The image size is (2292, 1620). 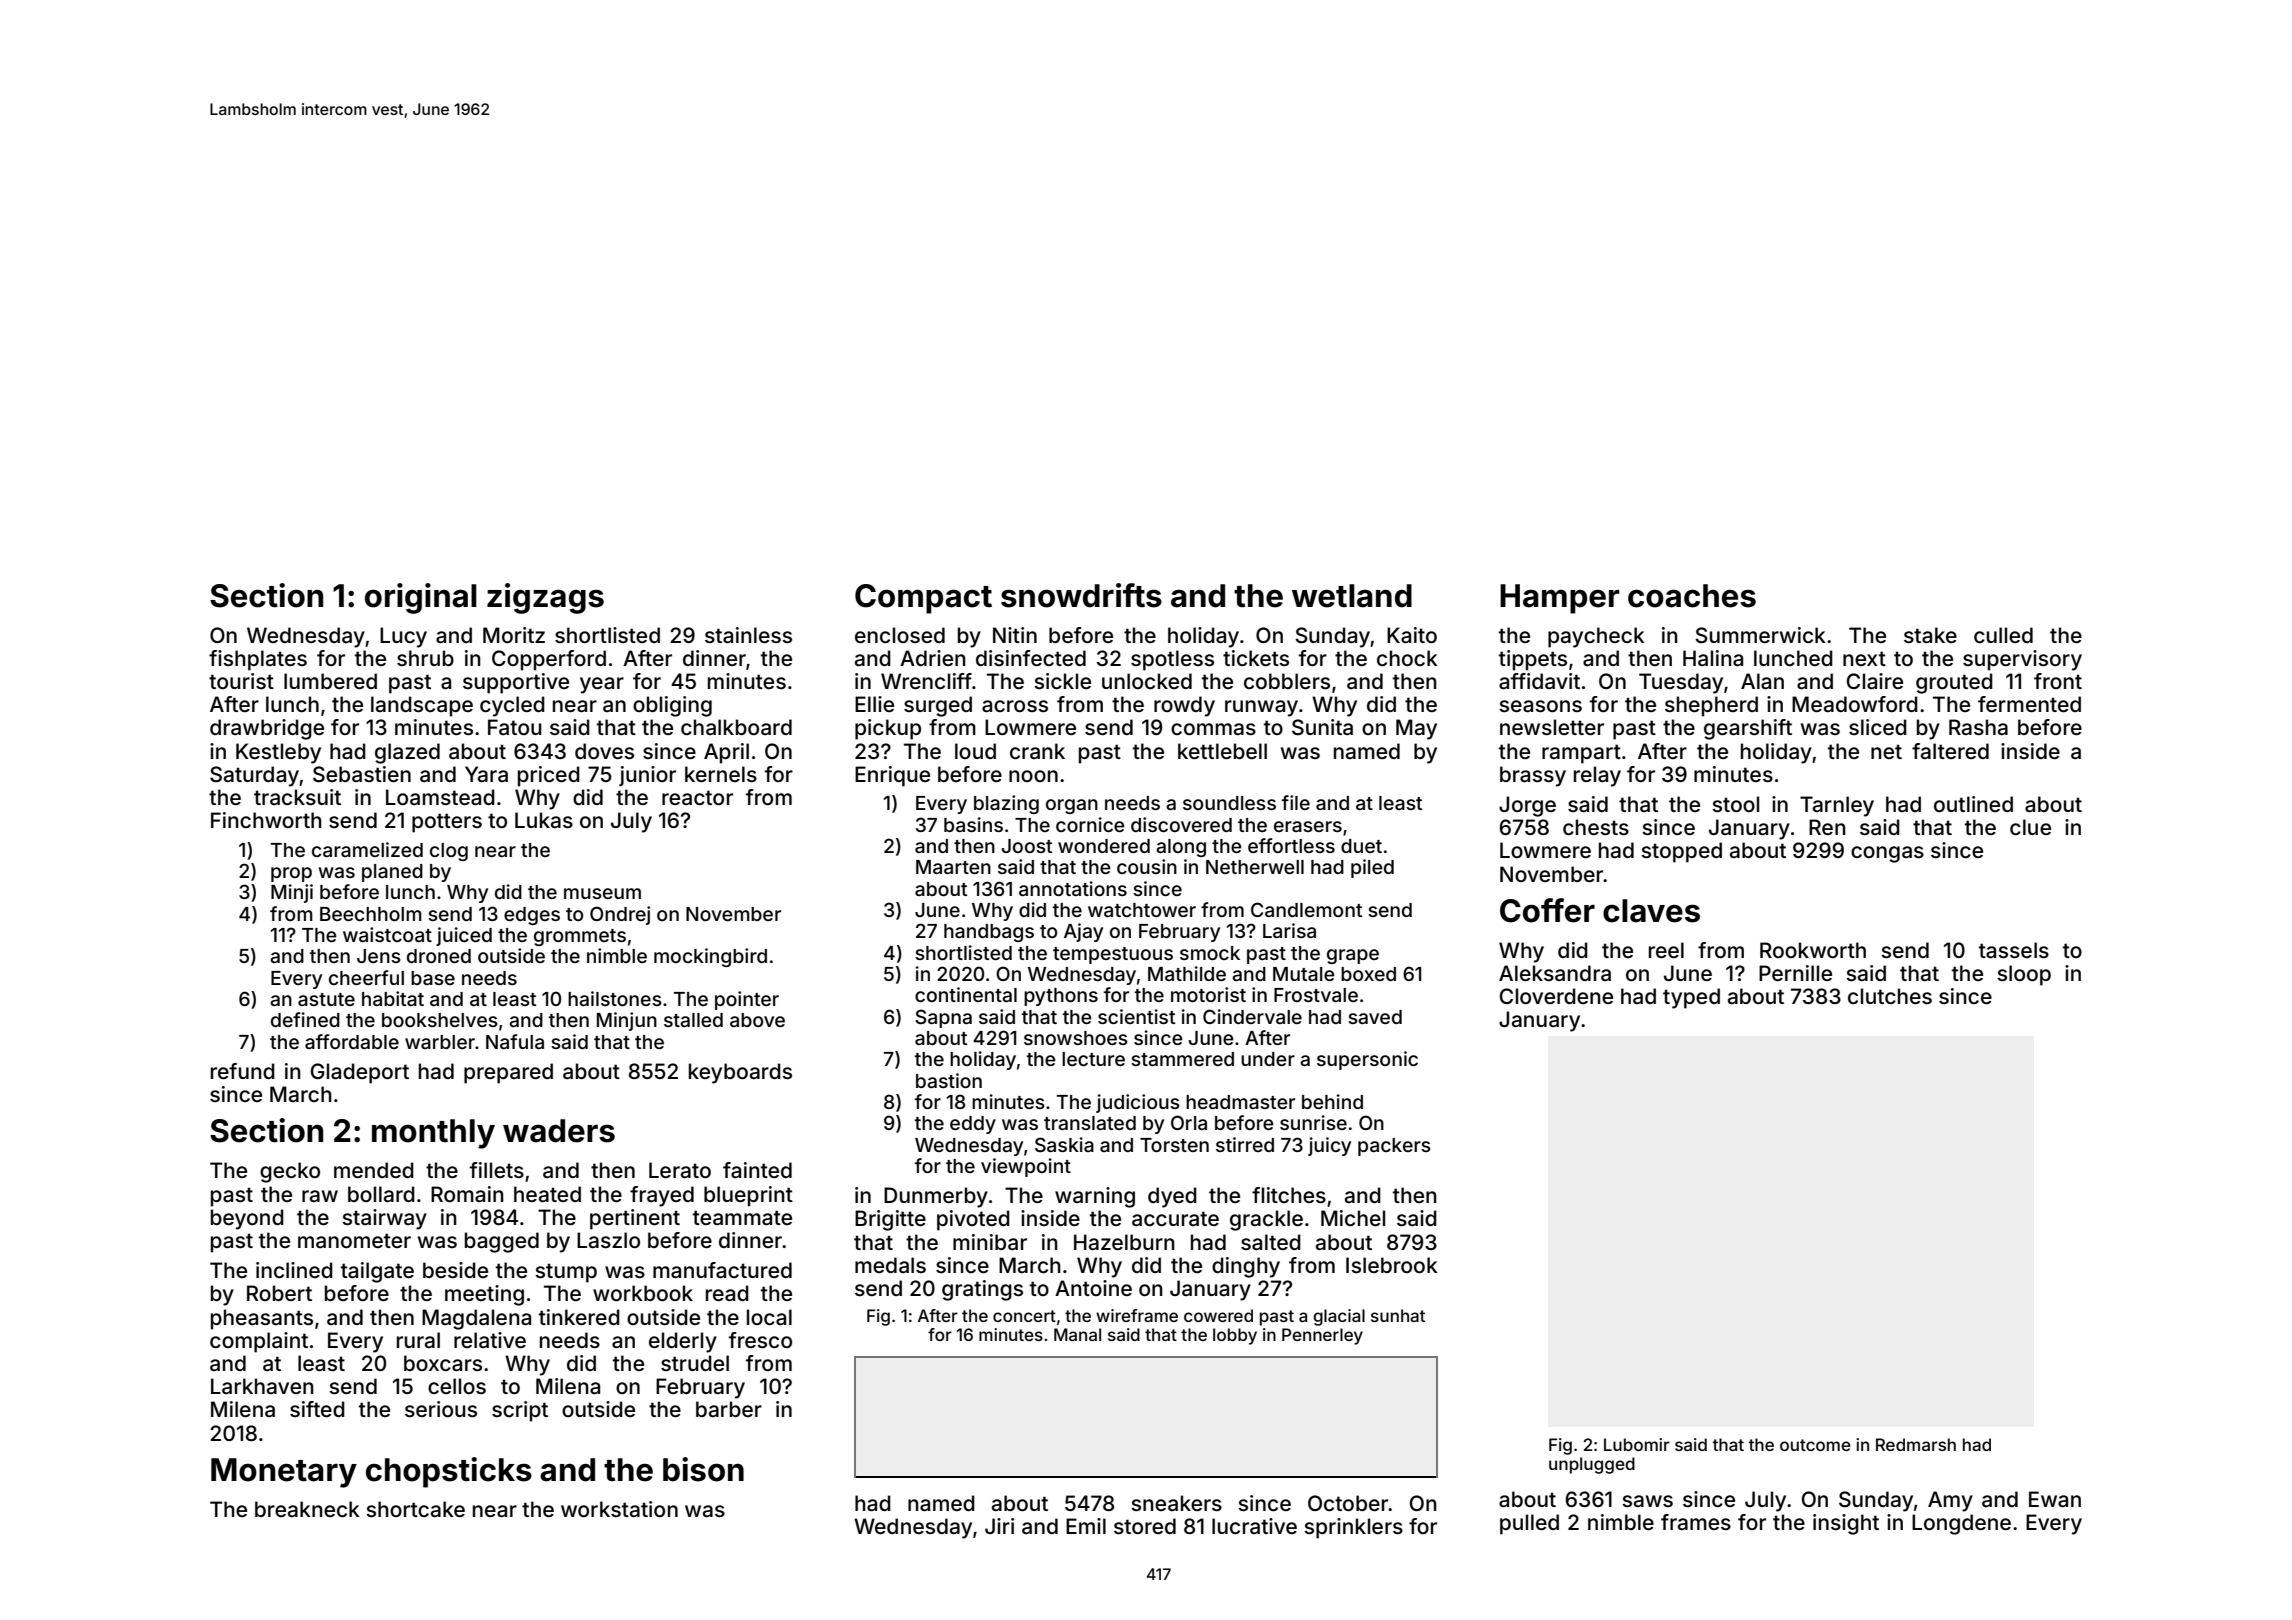 I want to click on prepared, so click(x=508, y=1073).
